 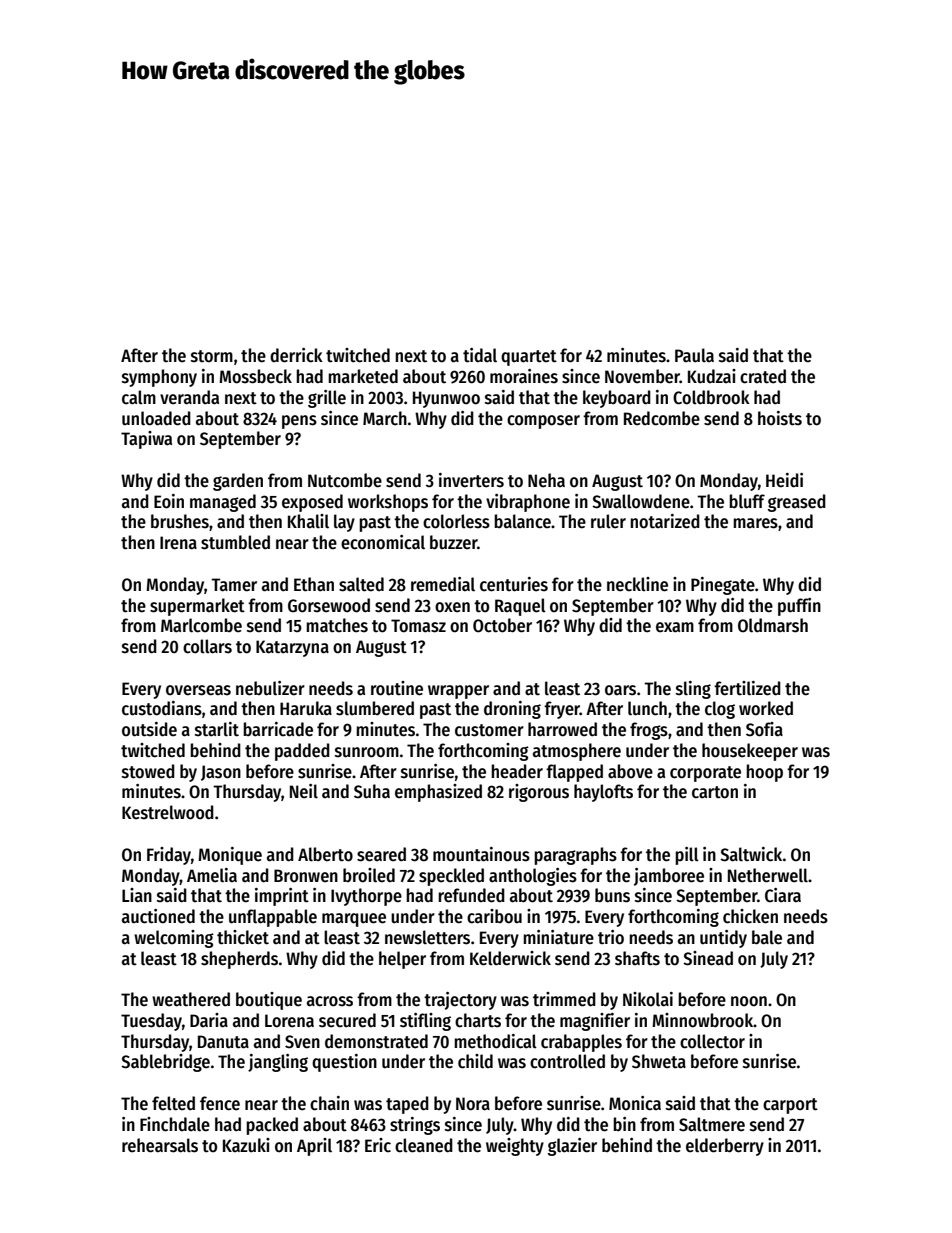 What do you see at coordinates (278, 729) in the screenshot?
I see `barricade` at bounding box center [278, 729].
